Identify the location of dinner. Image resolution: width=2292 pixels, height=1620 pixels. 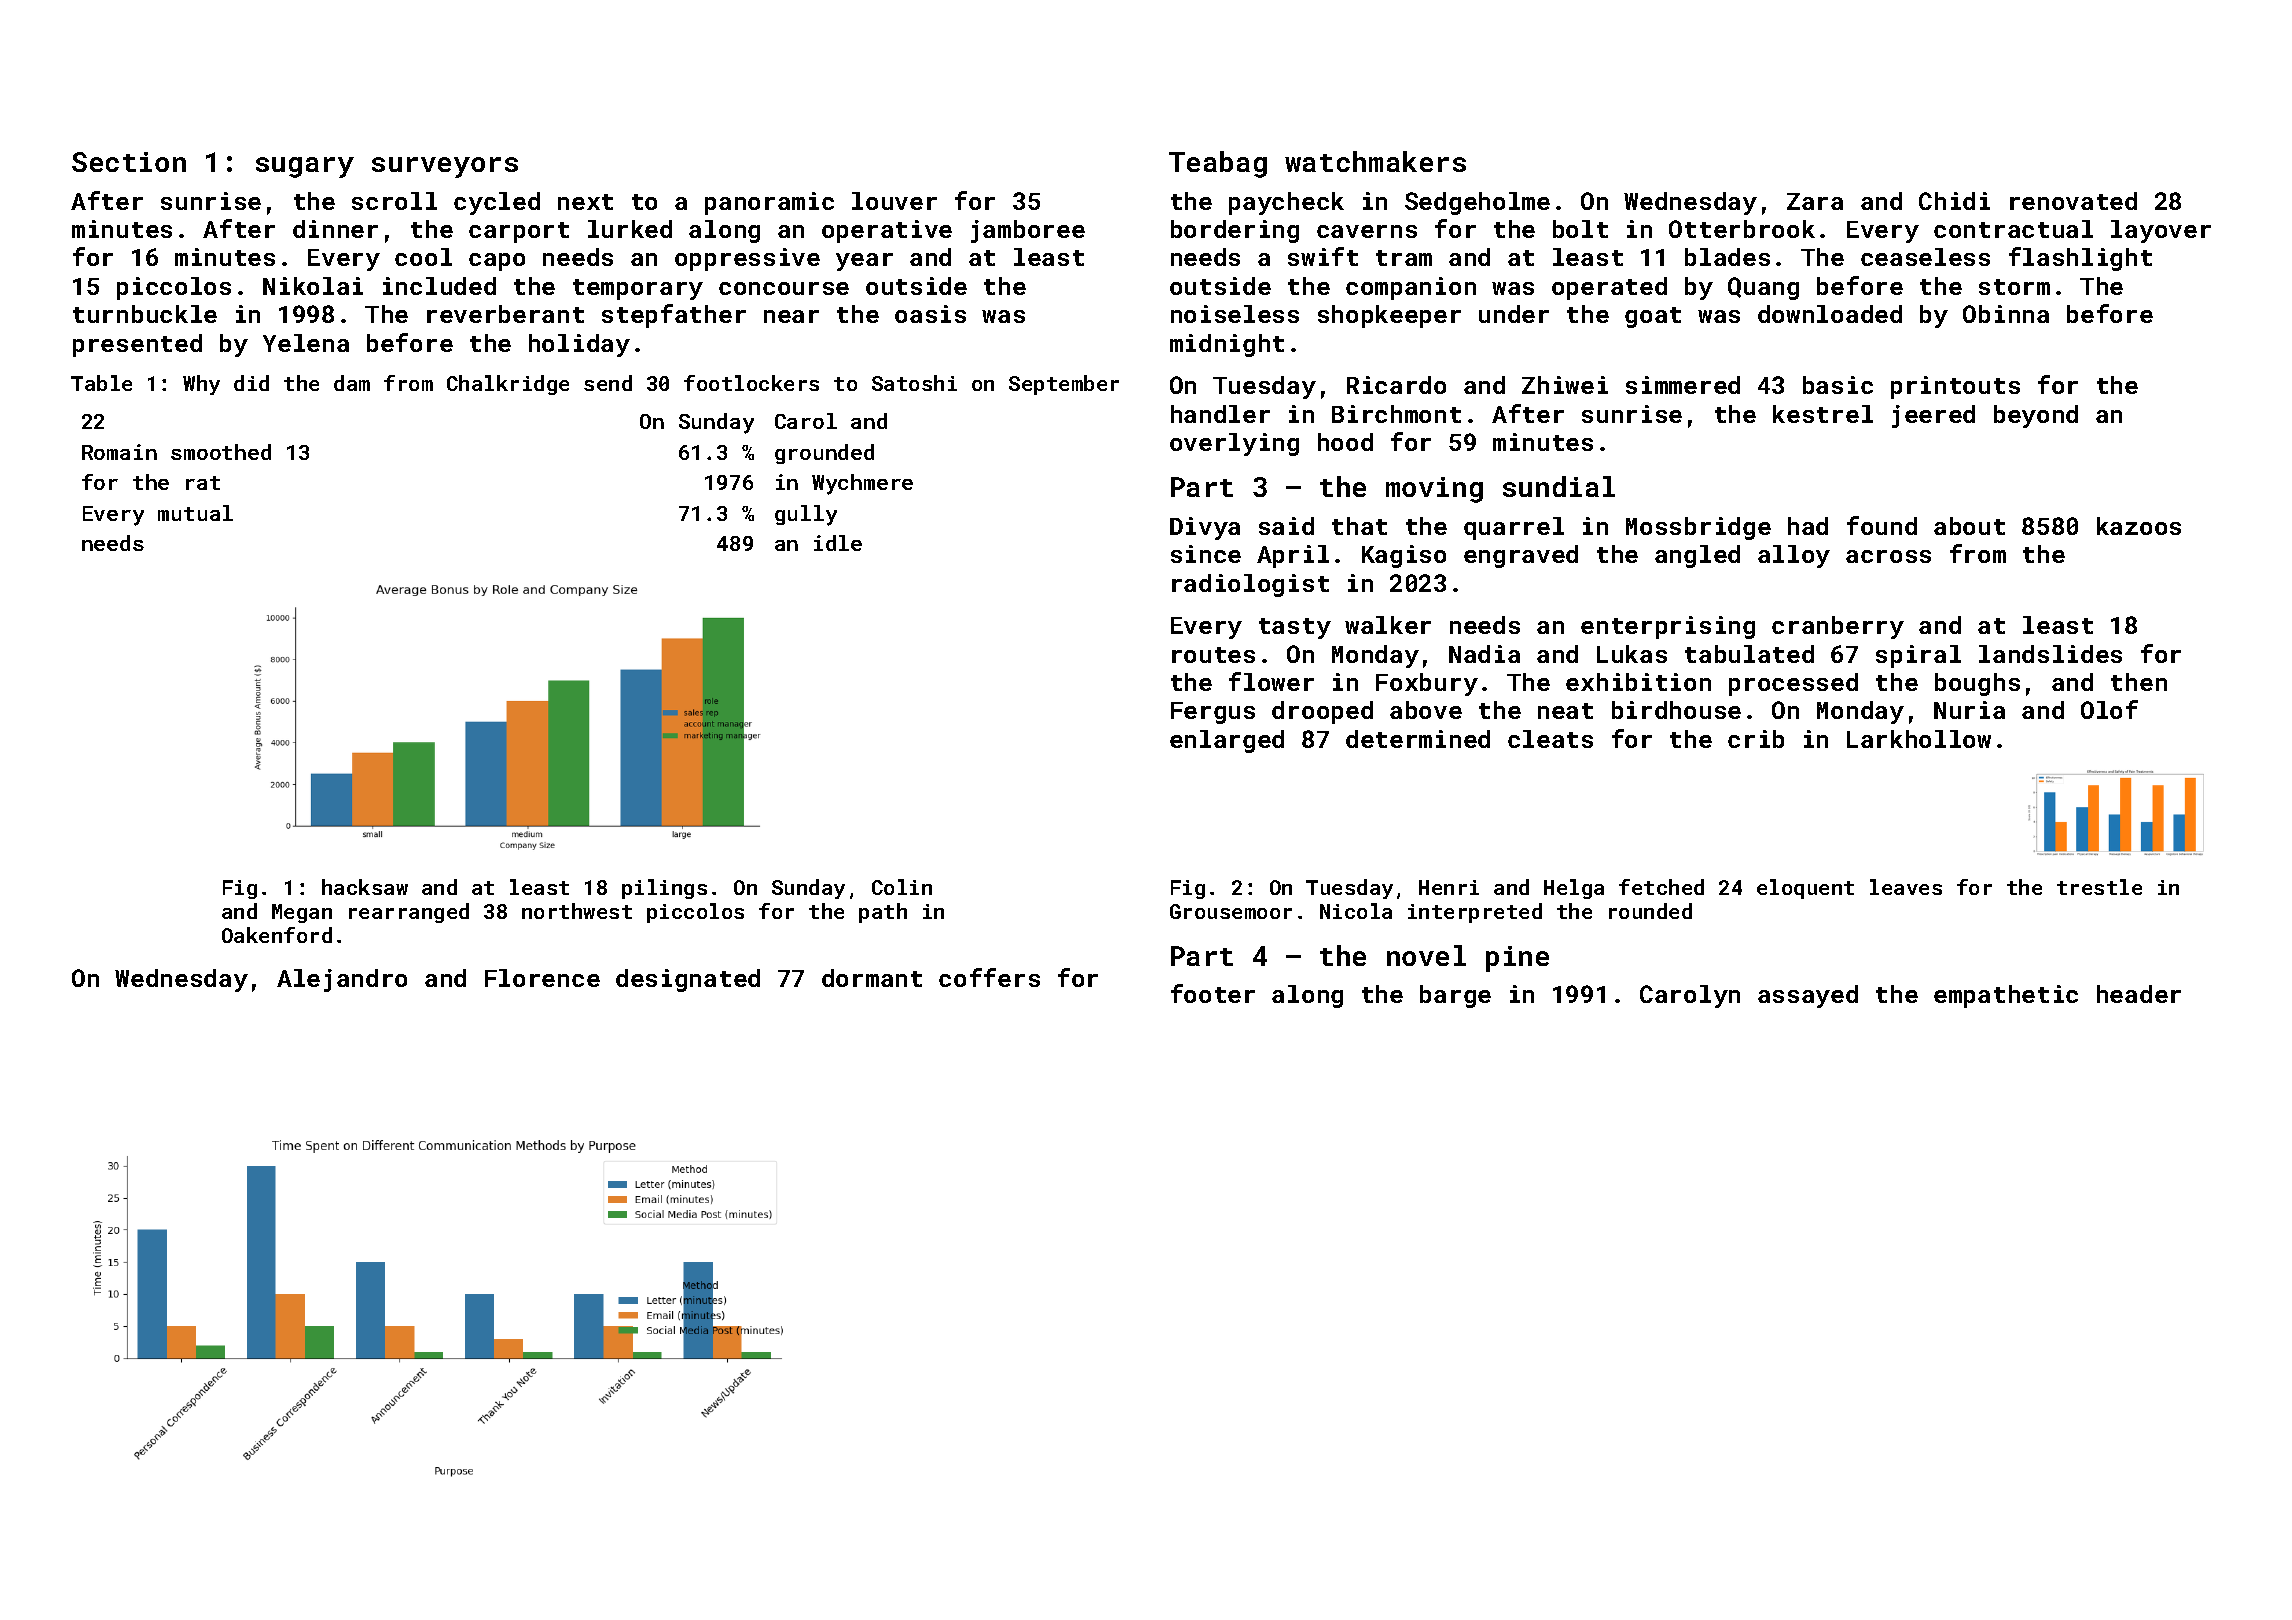
(335, 229).
